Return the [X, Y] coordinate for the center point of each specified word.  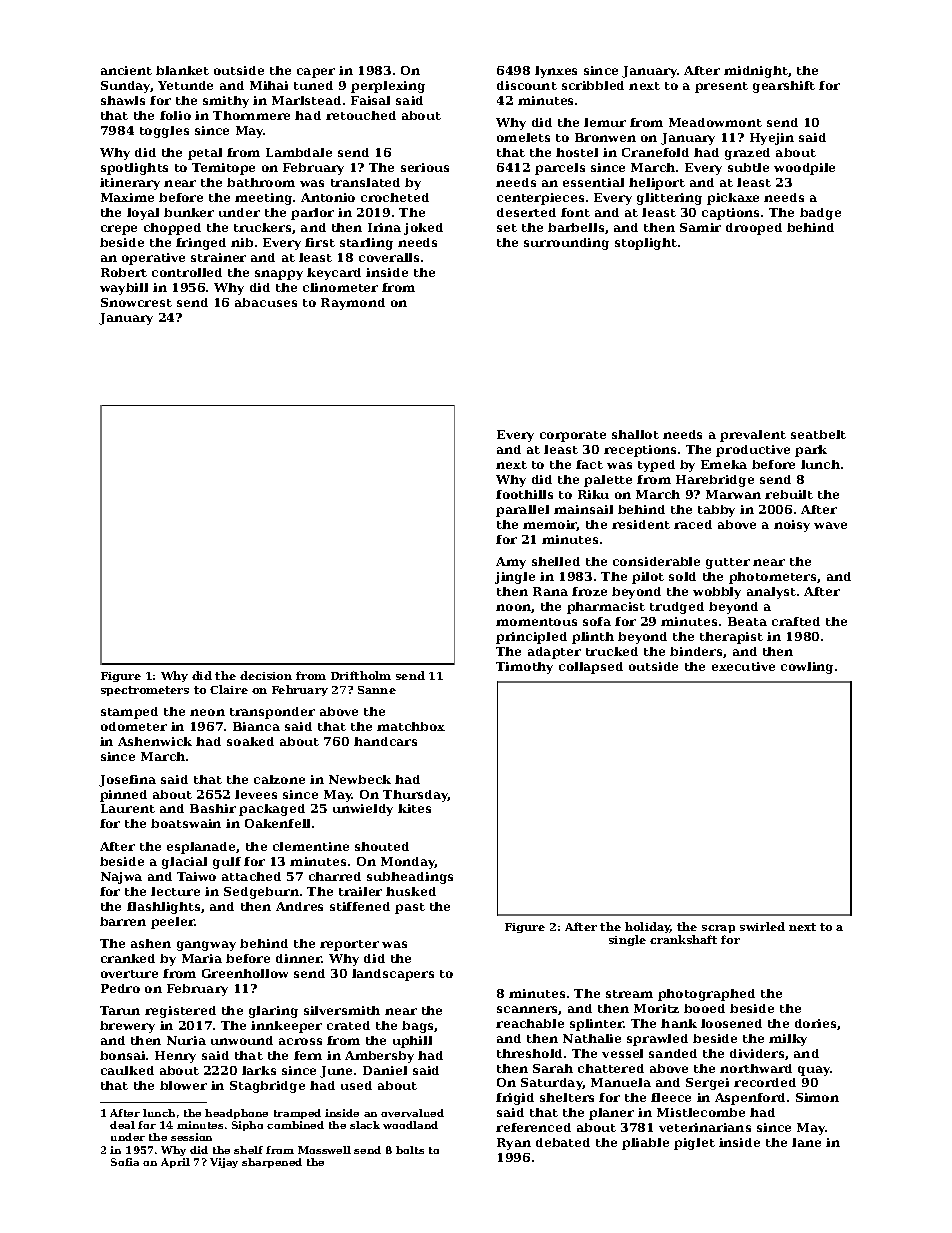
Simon [817, 1097]
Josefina [127, 781]
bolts [410, 1150]
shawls [123, 100]
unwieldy [363, 810]
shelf [248, 1150]
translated [365, 182]
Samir [700, 227]
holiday [648, 927]
